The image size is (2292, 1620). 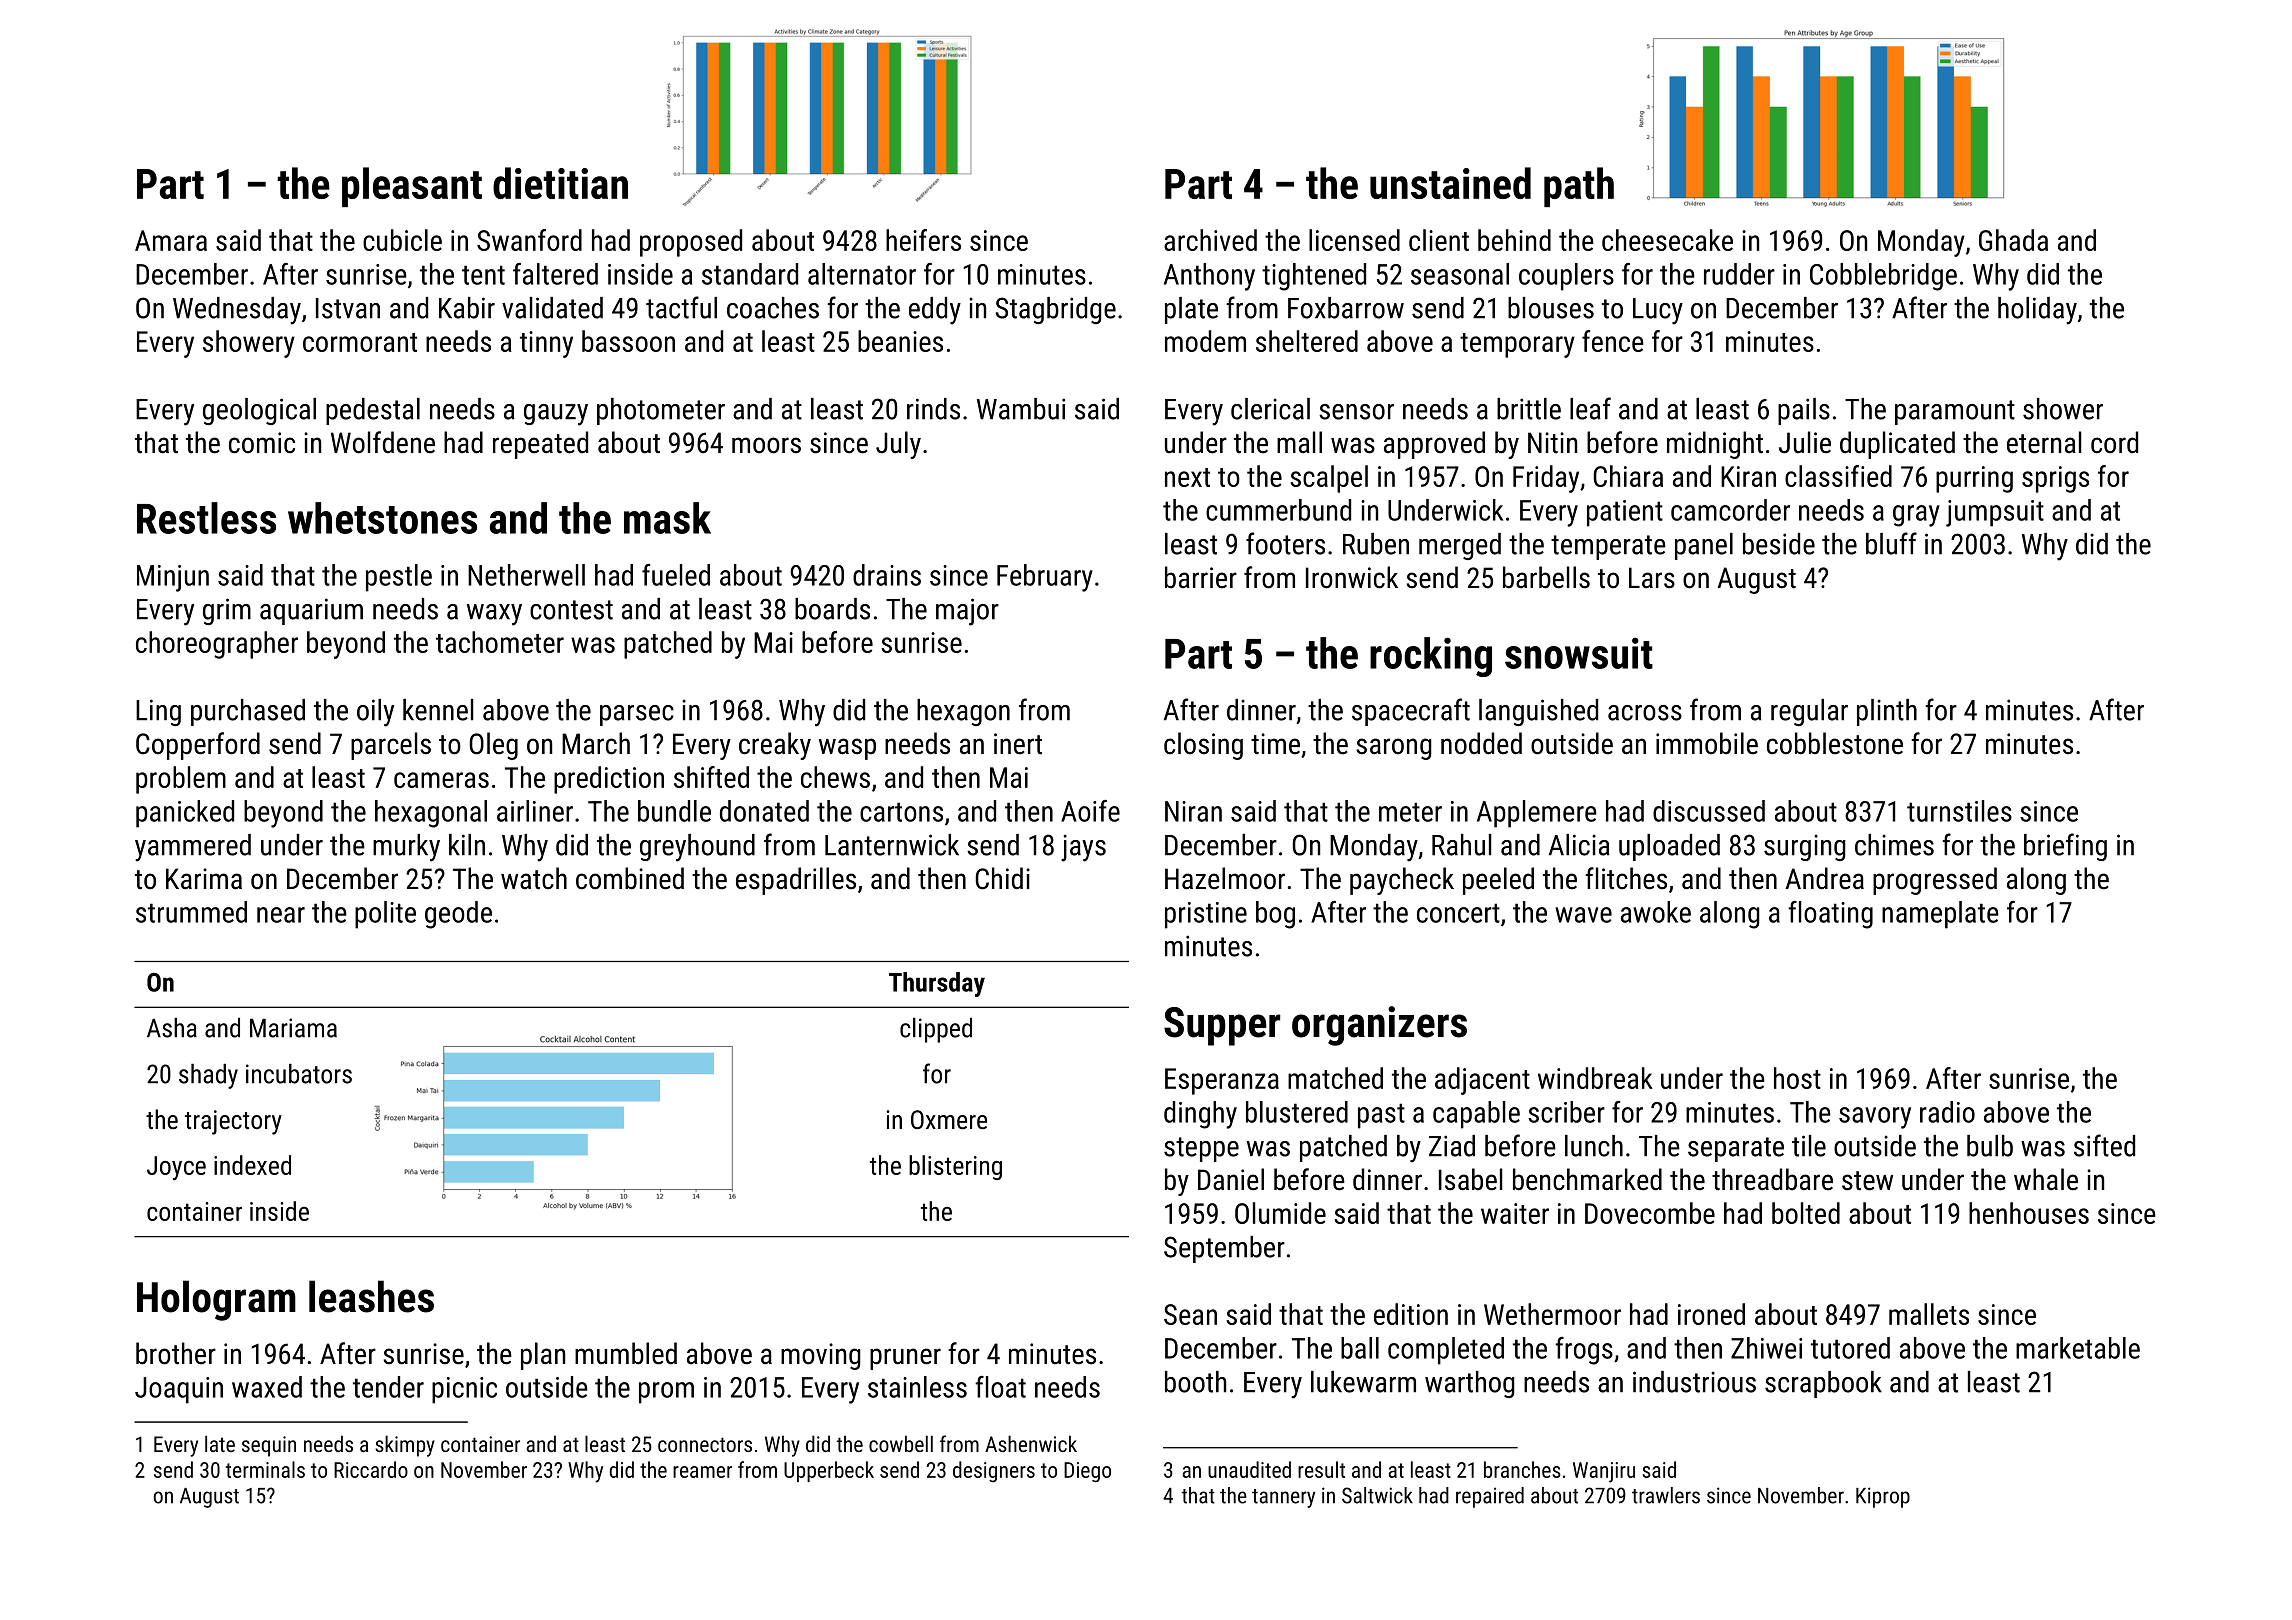 I want to click on oily, so click(x=375, y=713).
